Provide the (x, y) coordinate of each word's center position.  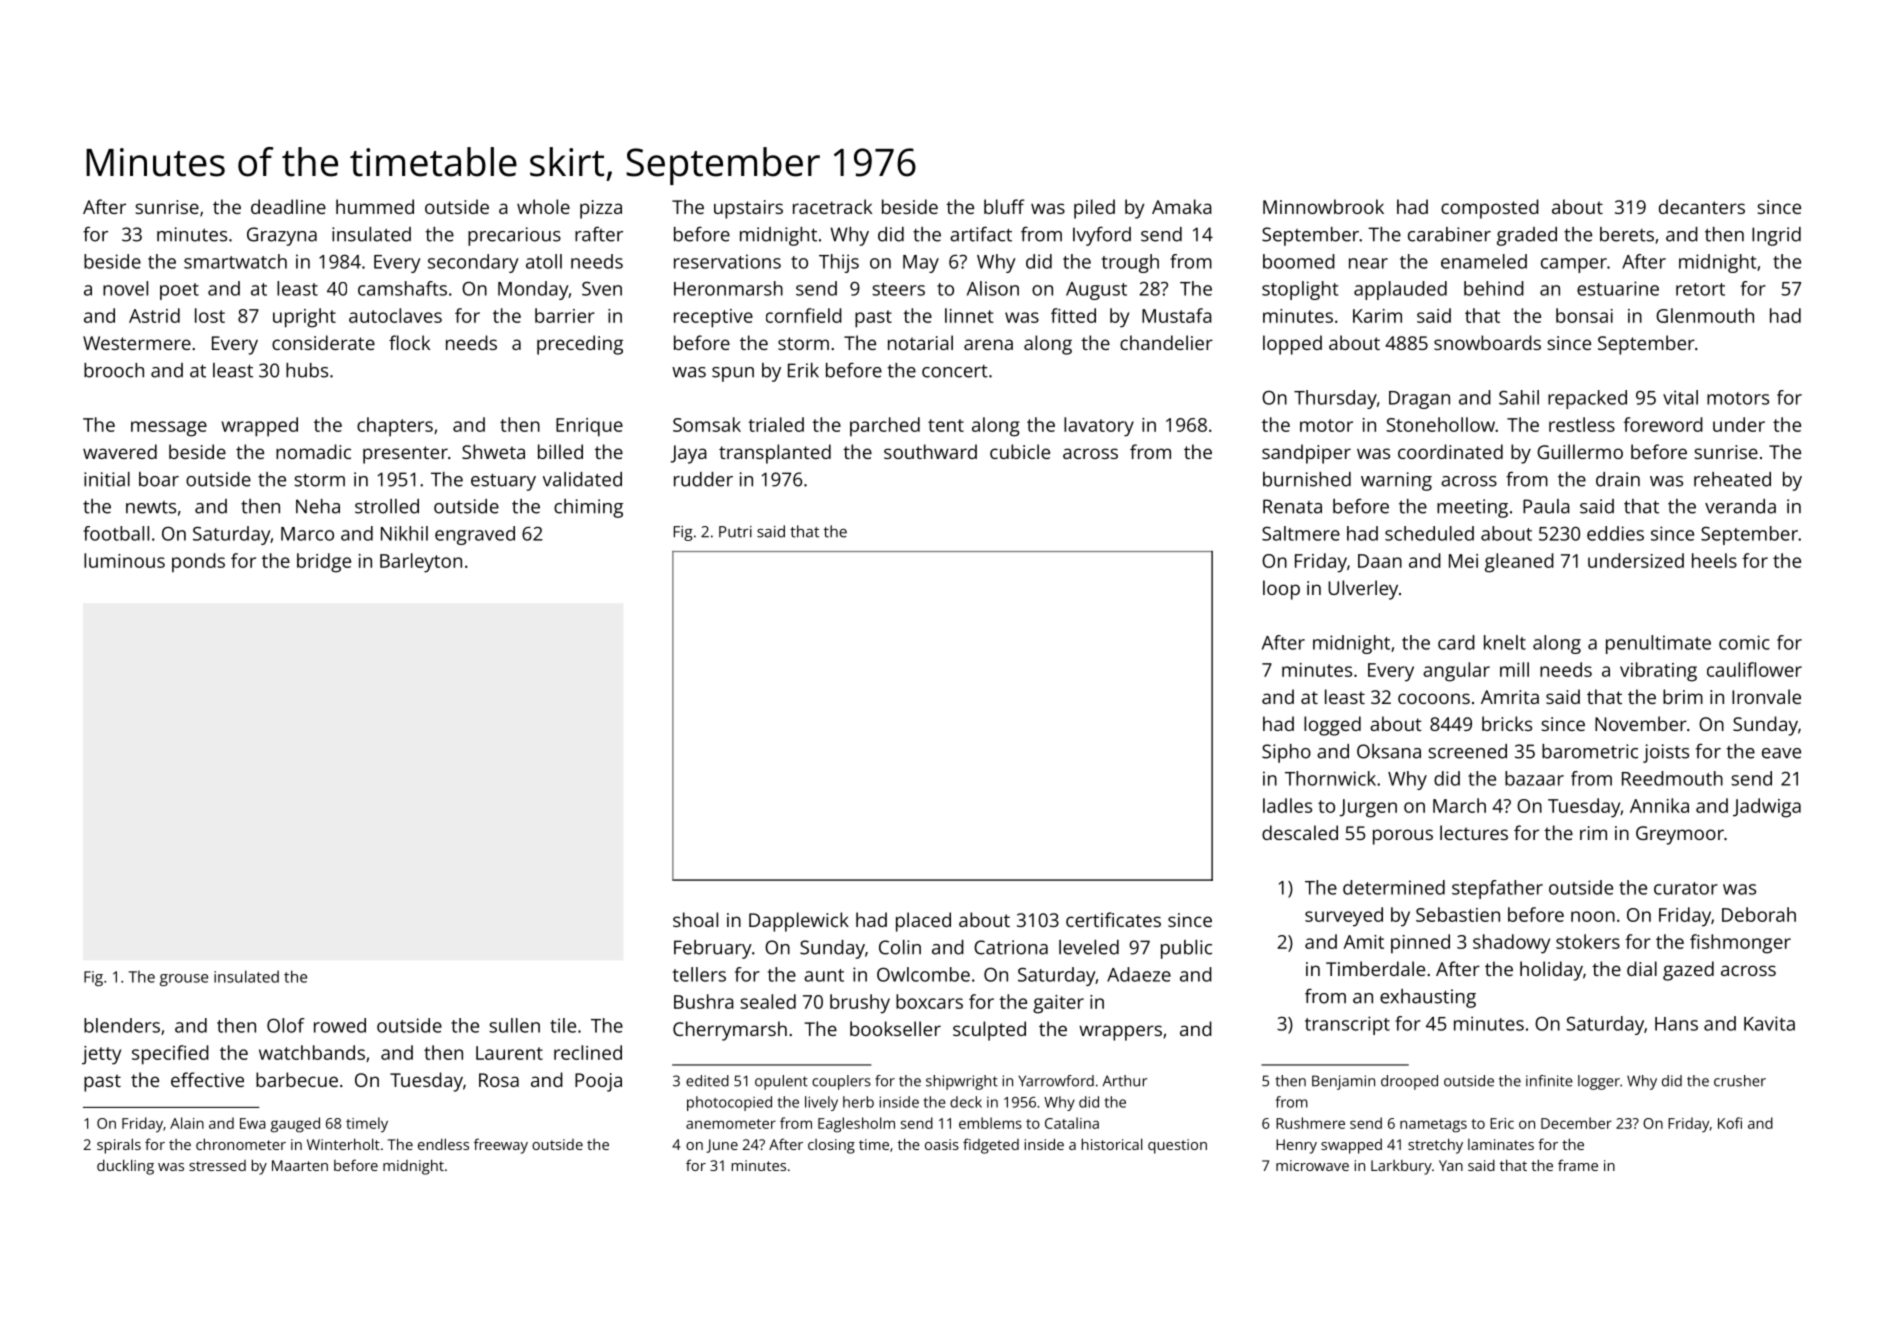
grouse (184, 980)
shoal (695, 919)
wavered (120, 451)
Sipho (1286, 753)
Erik (803, 370)
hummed (375, 206)
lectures (1474, 832)
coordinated (1450, 451)
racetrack (832, 206)
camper (1574, 265)
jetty (101, 1055)
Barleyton (421, 563)
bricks (1507, 723)
